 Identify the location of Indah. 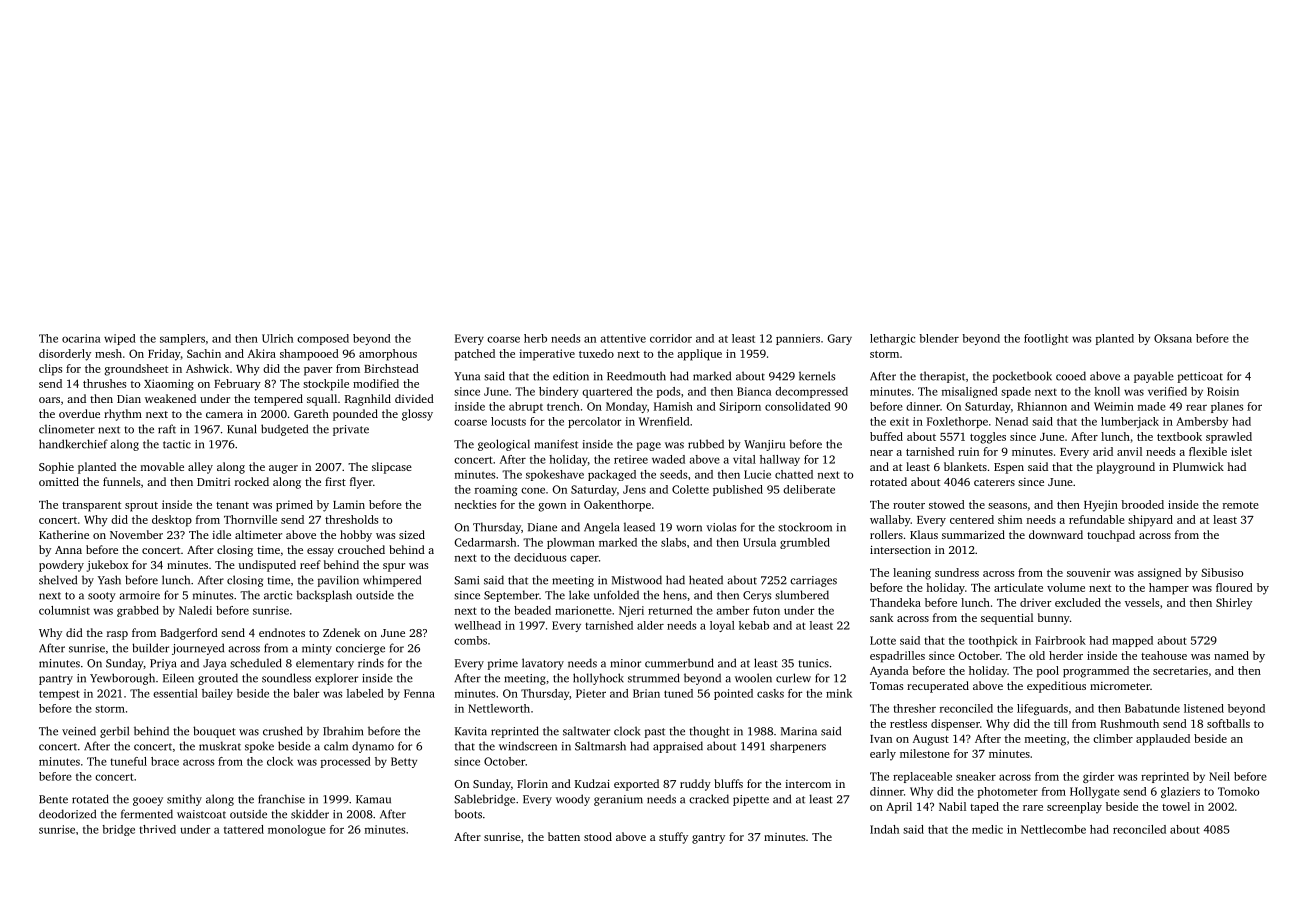
(884, 829).
